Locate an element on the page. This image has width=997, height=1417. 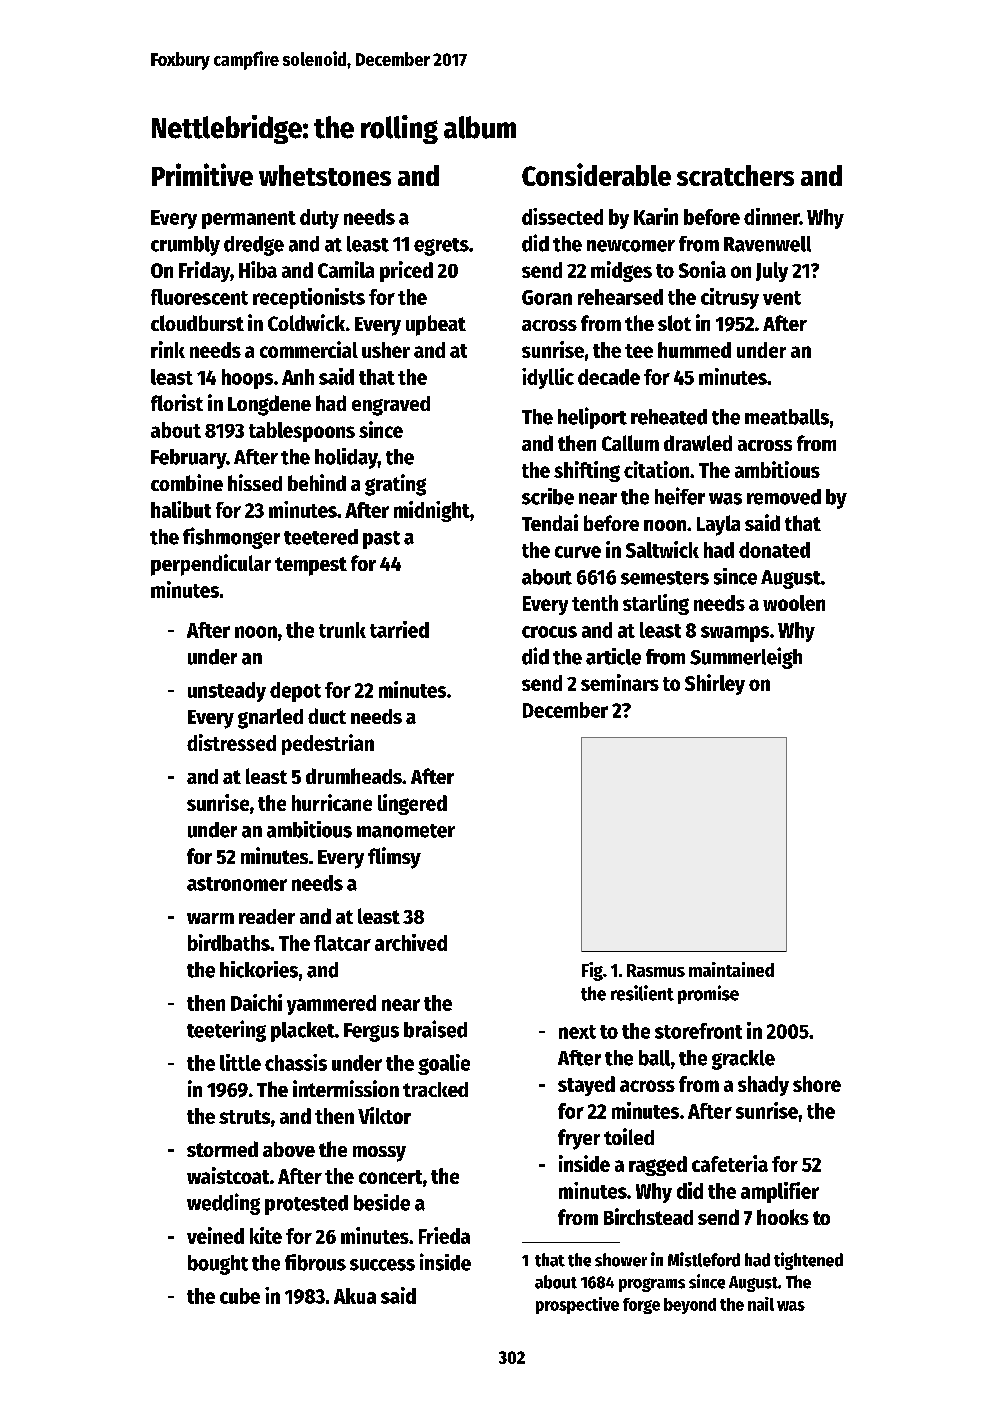
prospective is located at coordinates (577, 1305).
